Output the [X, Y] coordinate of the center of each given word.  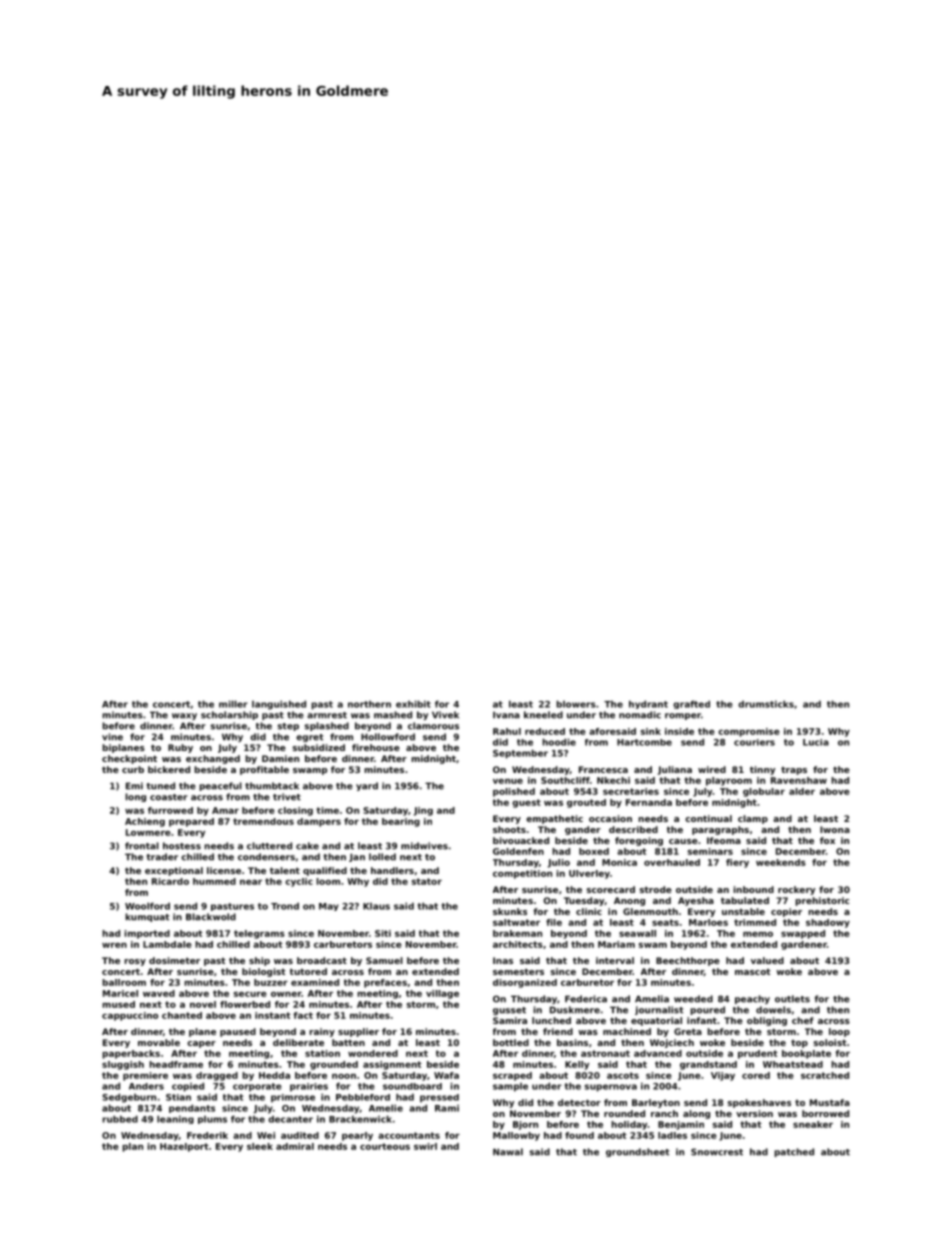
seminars [710, 851]
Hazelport [184, 1147]
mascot [753, 972]
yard [367, 786]
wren [114, 945]
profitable [264, 770]
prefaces [385, 983]
